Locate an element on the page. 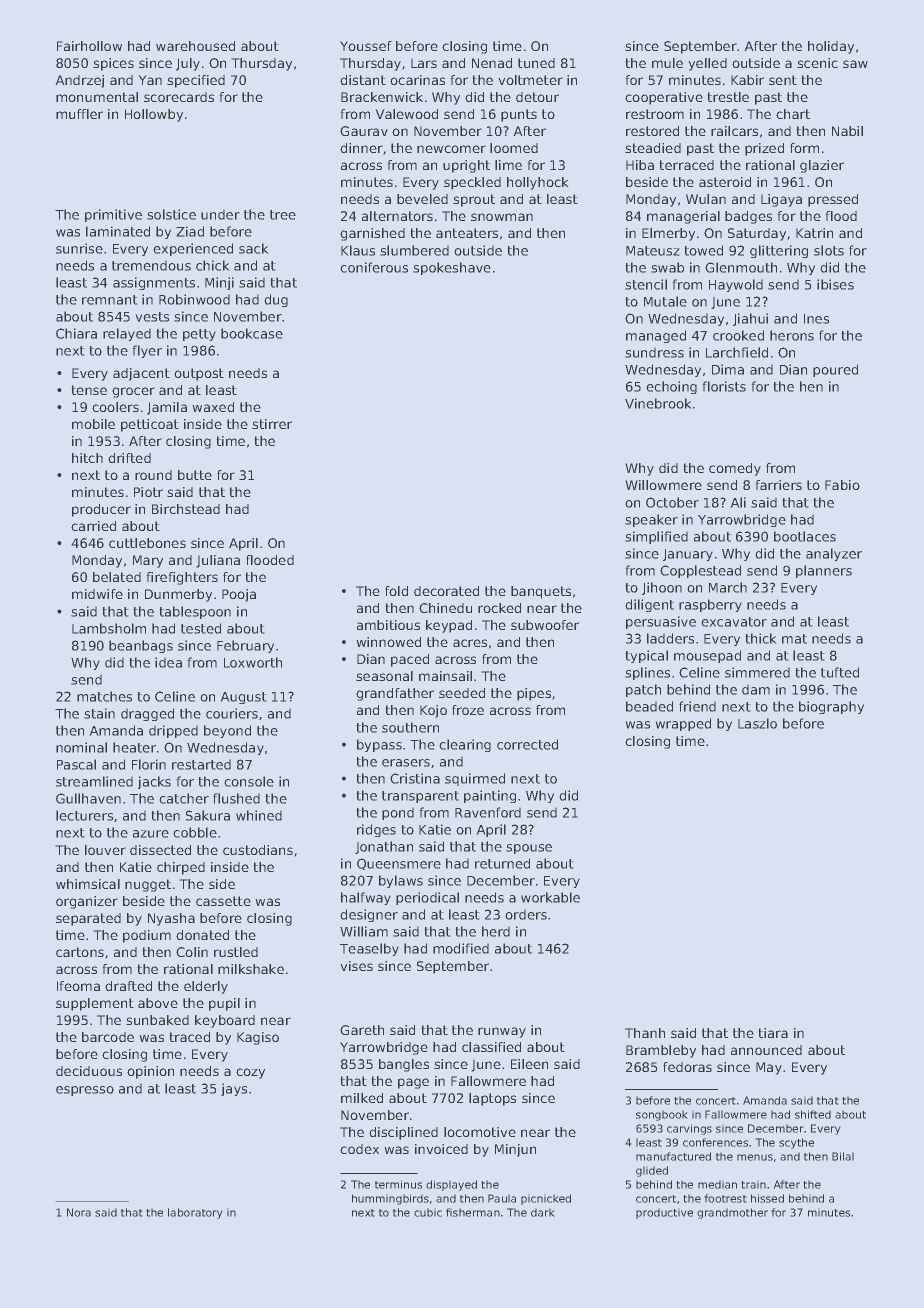 The width and height of the document is (924, 1308). holiday is located at coordinates (831, 47).
